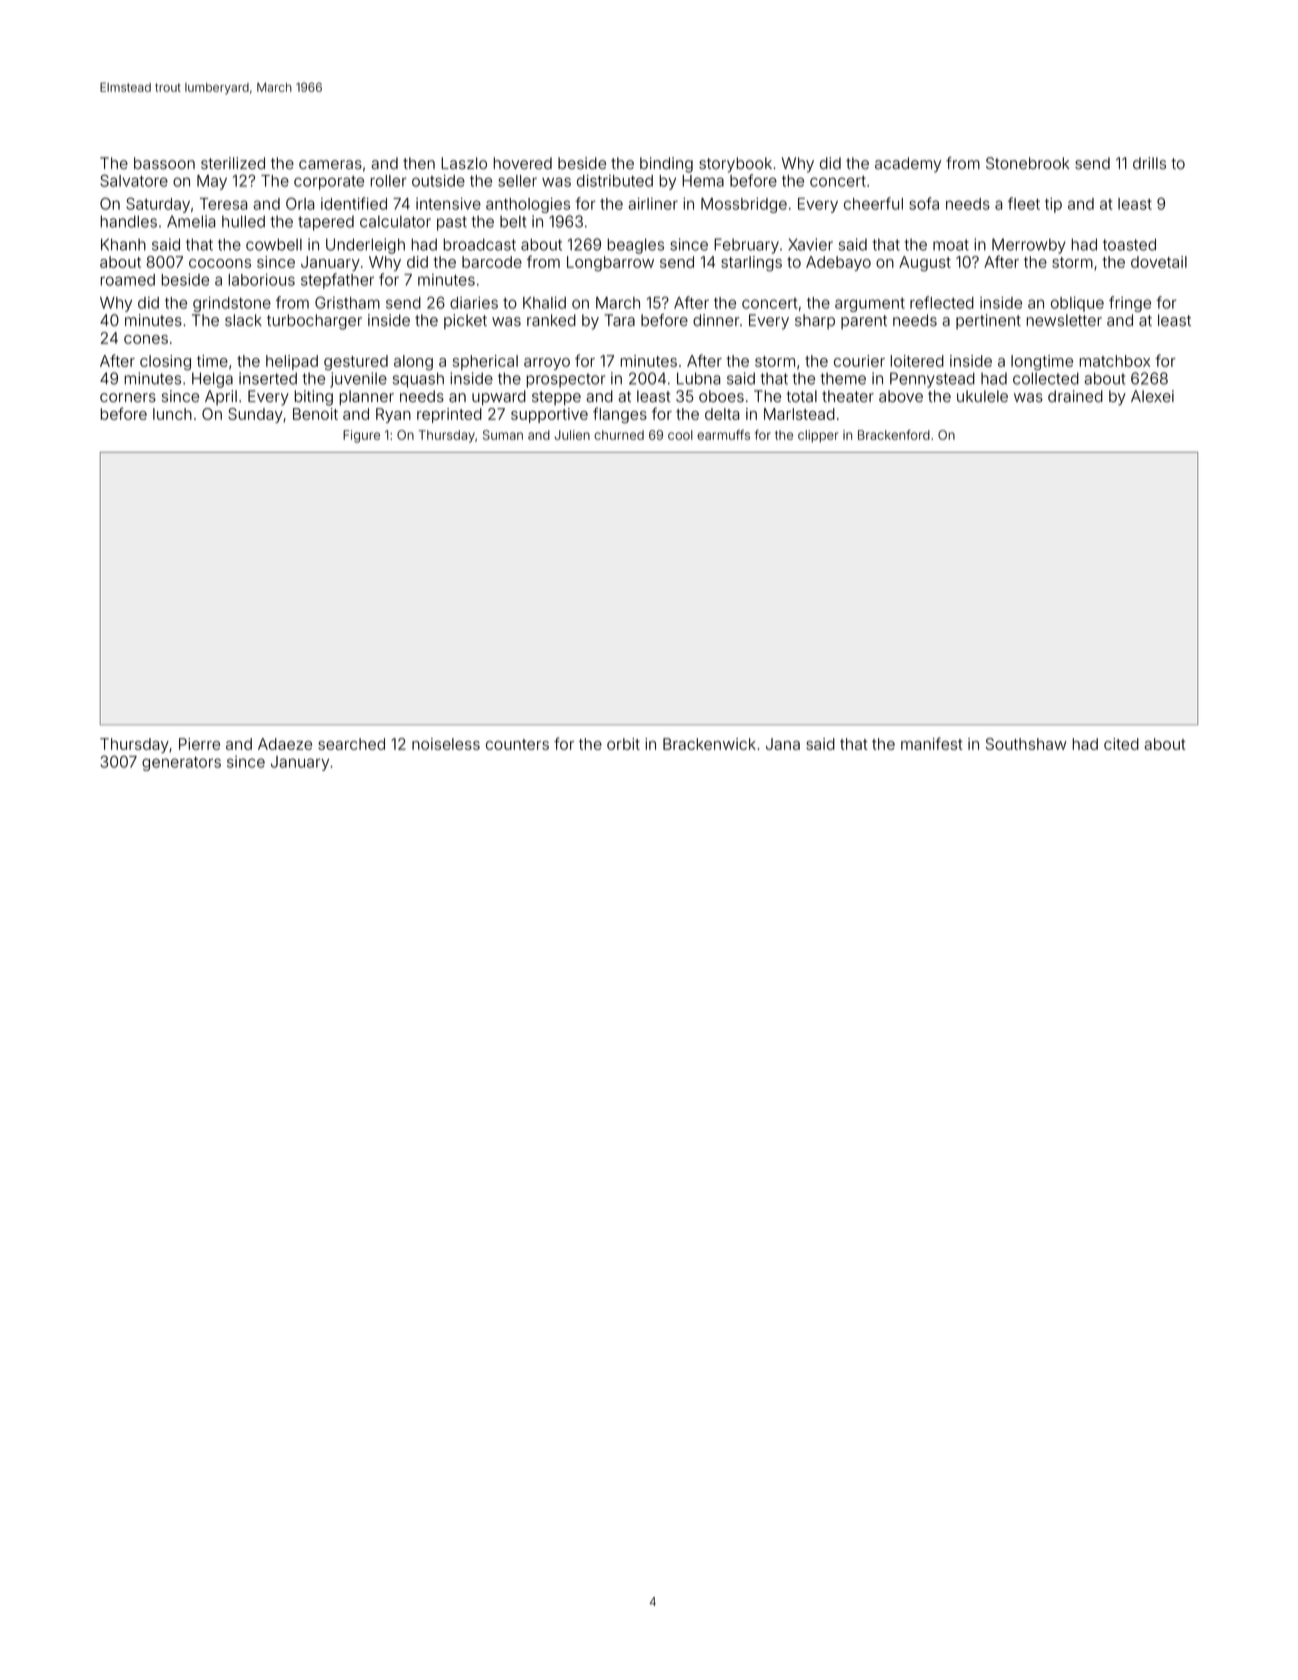 This image has width=1298, height=1680. I want to click on earmuffs, so click(723, 435).
